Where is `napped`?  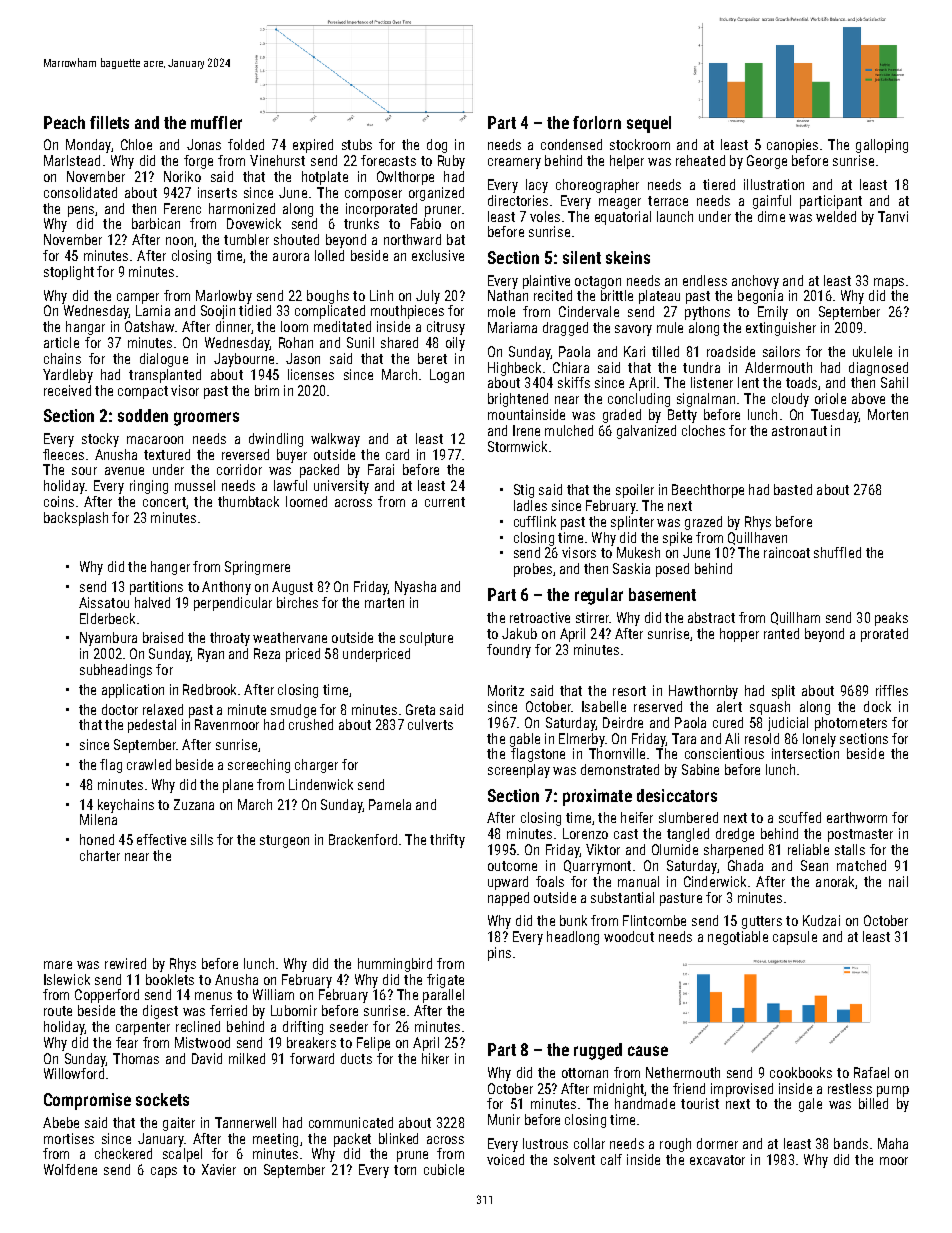 napped is located at coordinates (508, 899).
